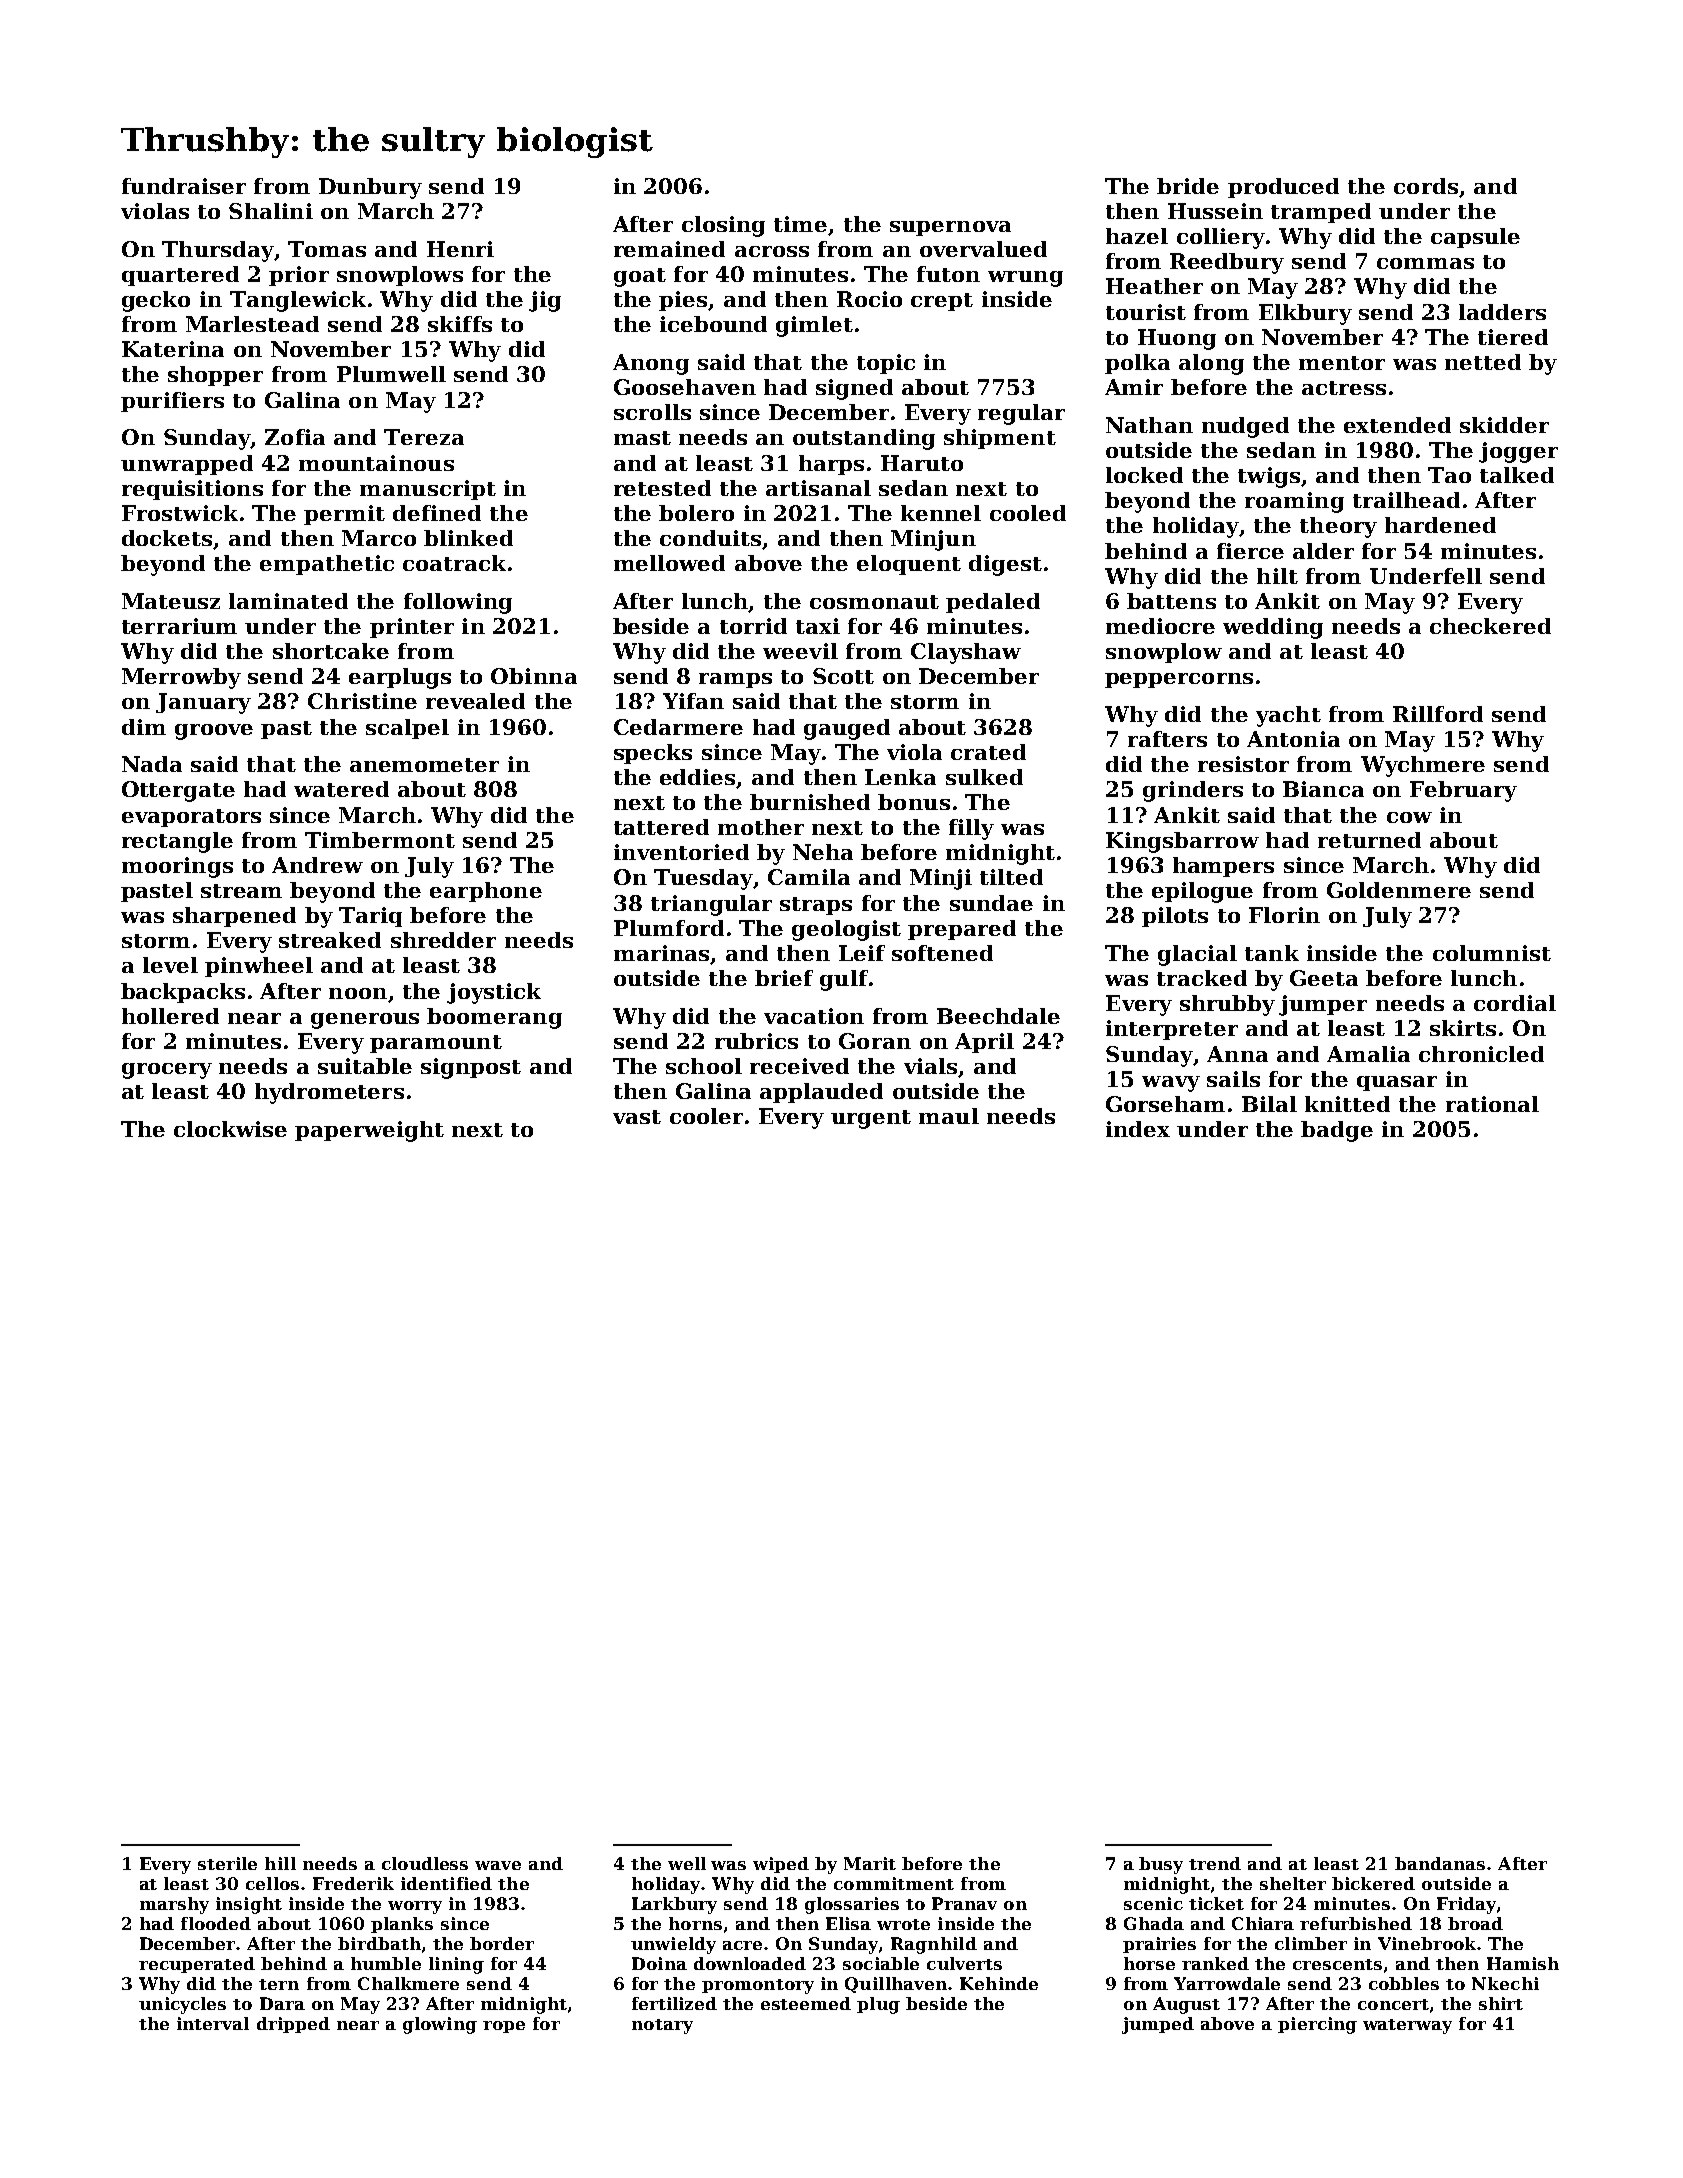 This screenshot has height=2178, width=1683. I want to click on interval, so click(213, 2023).
